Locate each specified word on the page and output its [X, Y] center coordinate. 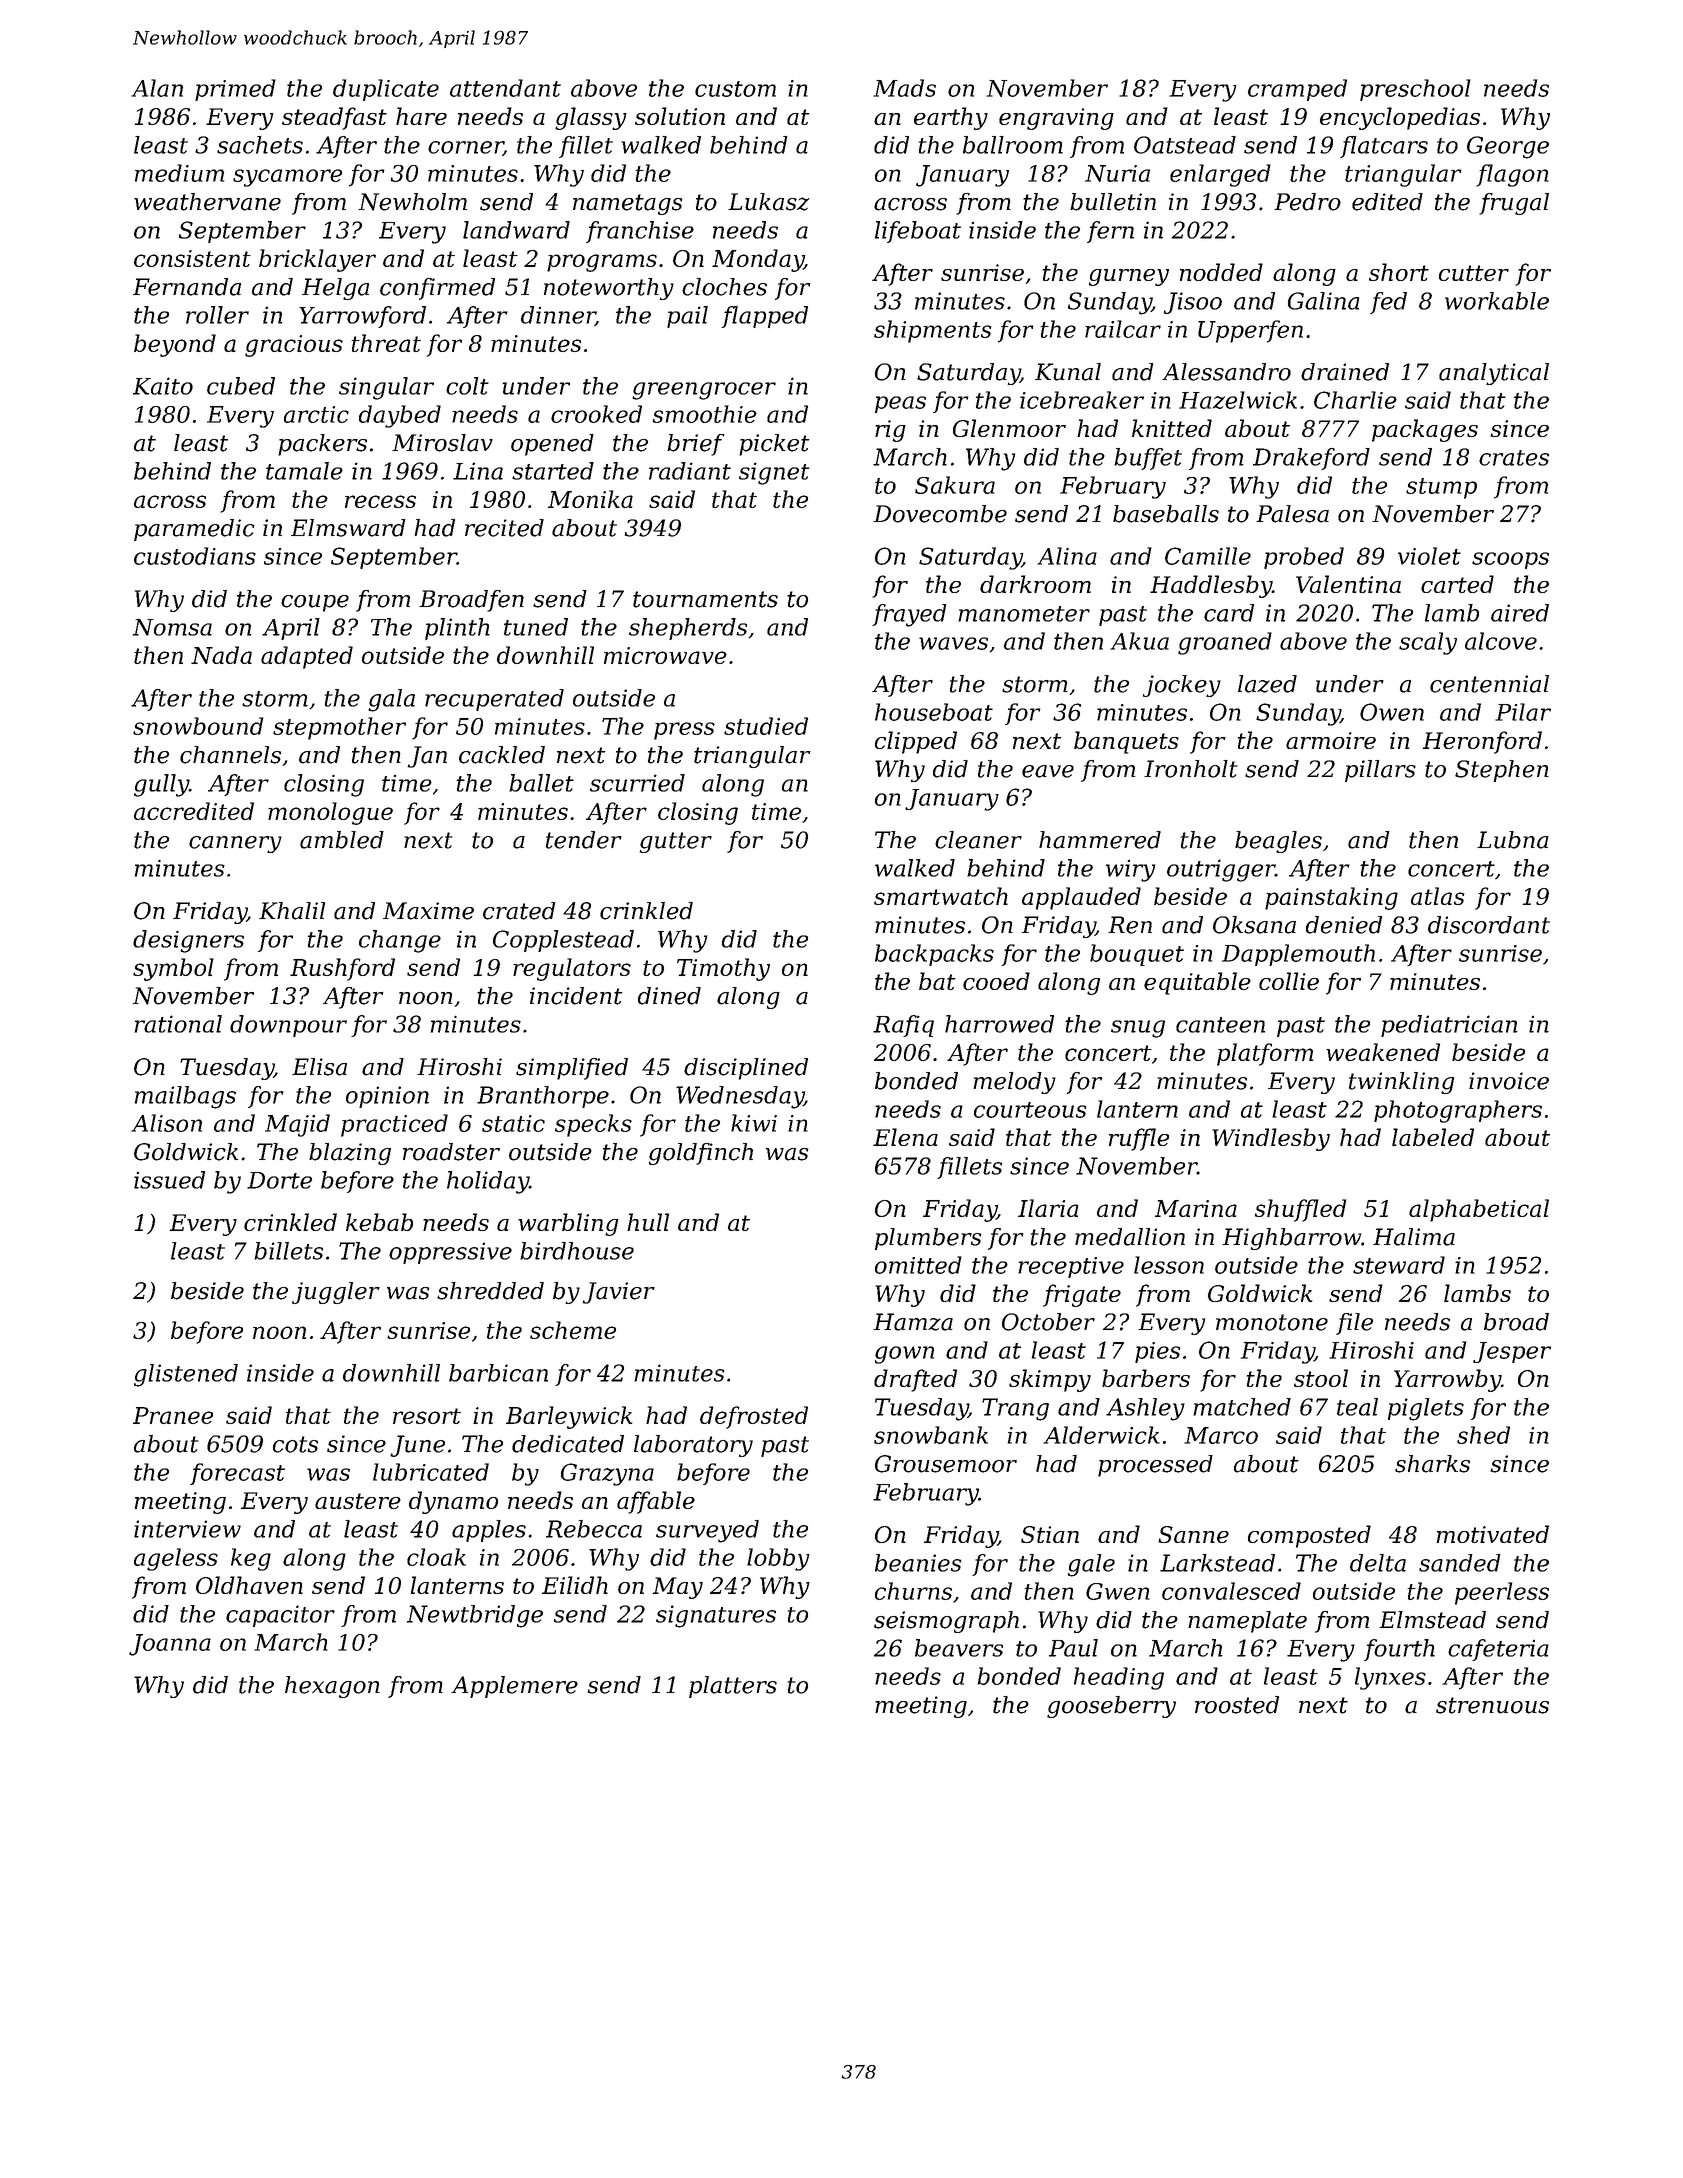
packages [1425, 430]
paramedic [194, 530]
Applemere [514, 1687]
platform [1265, 1054]
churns [913, 1591]
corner [465, 148]
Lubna [1513, 840]
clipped [916, 742]
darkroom [1035, 584]
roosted [1237, 1705]
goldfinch [701, 1154]
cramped [1297, 90]
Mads [904, 88]
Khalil [292, 911]
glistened [186, 1375]
